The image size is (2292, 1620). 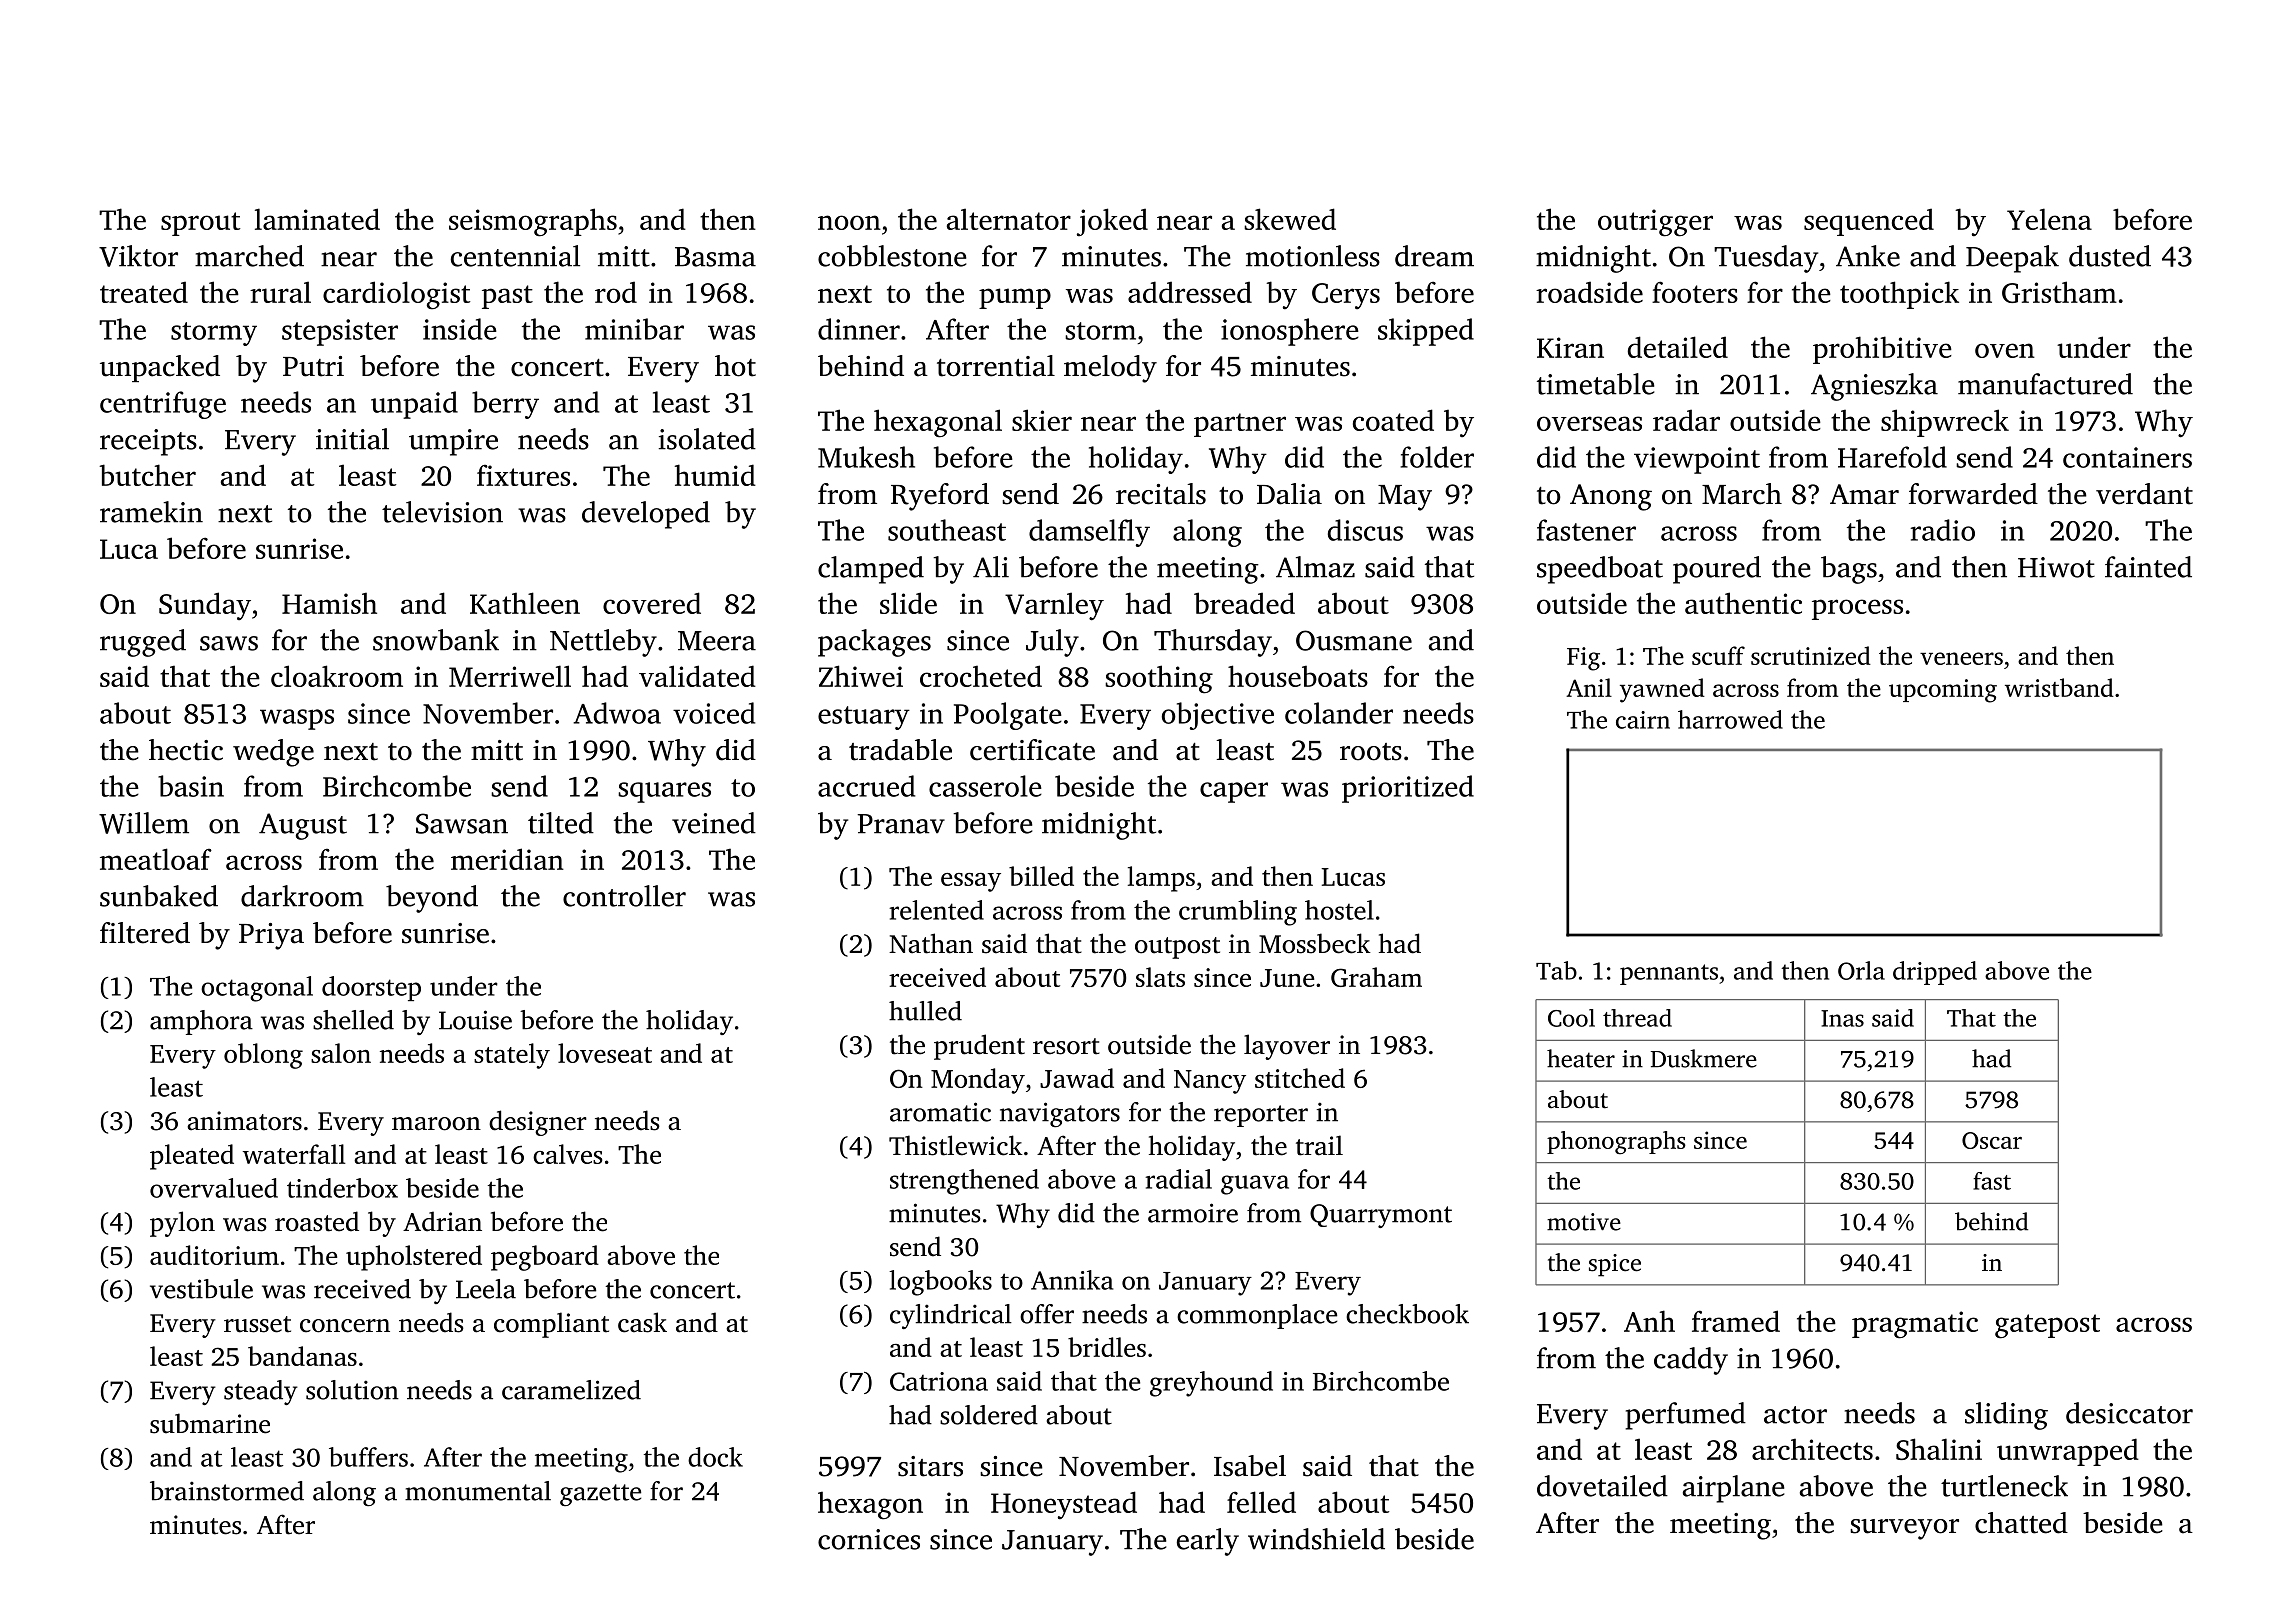 I want to click on veneers, so click(x=1961, y=658).
